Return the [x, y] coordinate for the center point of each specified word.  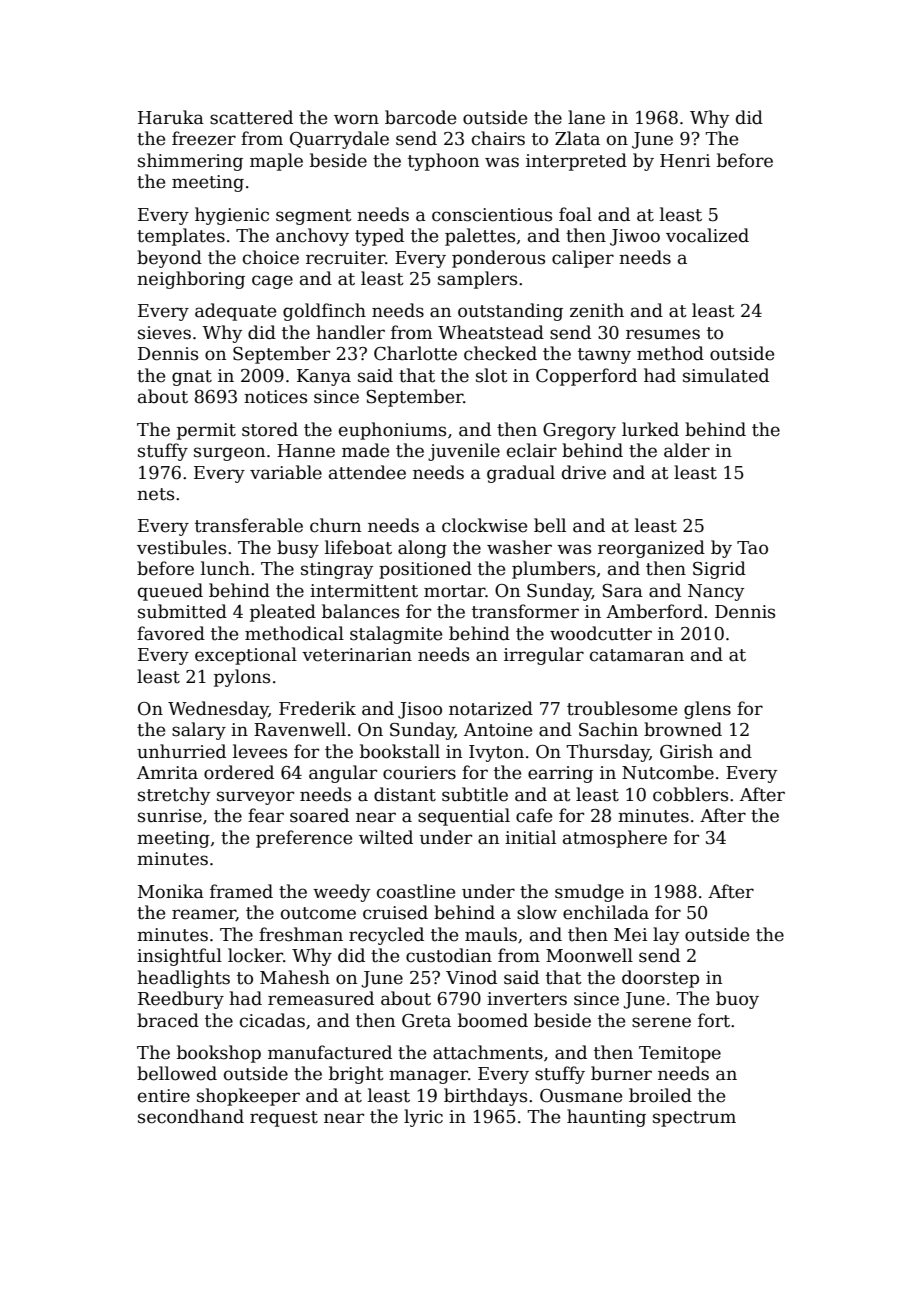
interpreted [576, 162]
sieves [164, 333]
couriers [419, 773]
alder [687, 450]
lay [666, 936]
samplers [477, 280]
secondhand [191, 1116]
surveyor [255, 798]
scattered [251, 117]
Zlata [577, 138]
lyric [423, 1118]
